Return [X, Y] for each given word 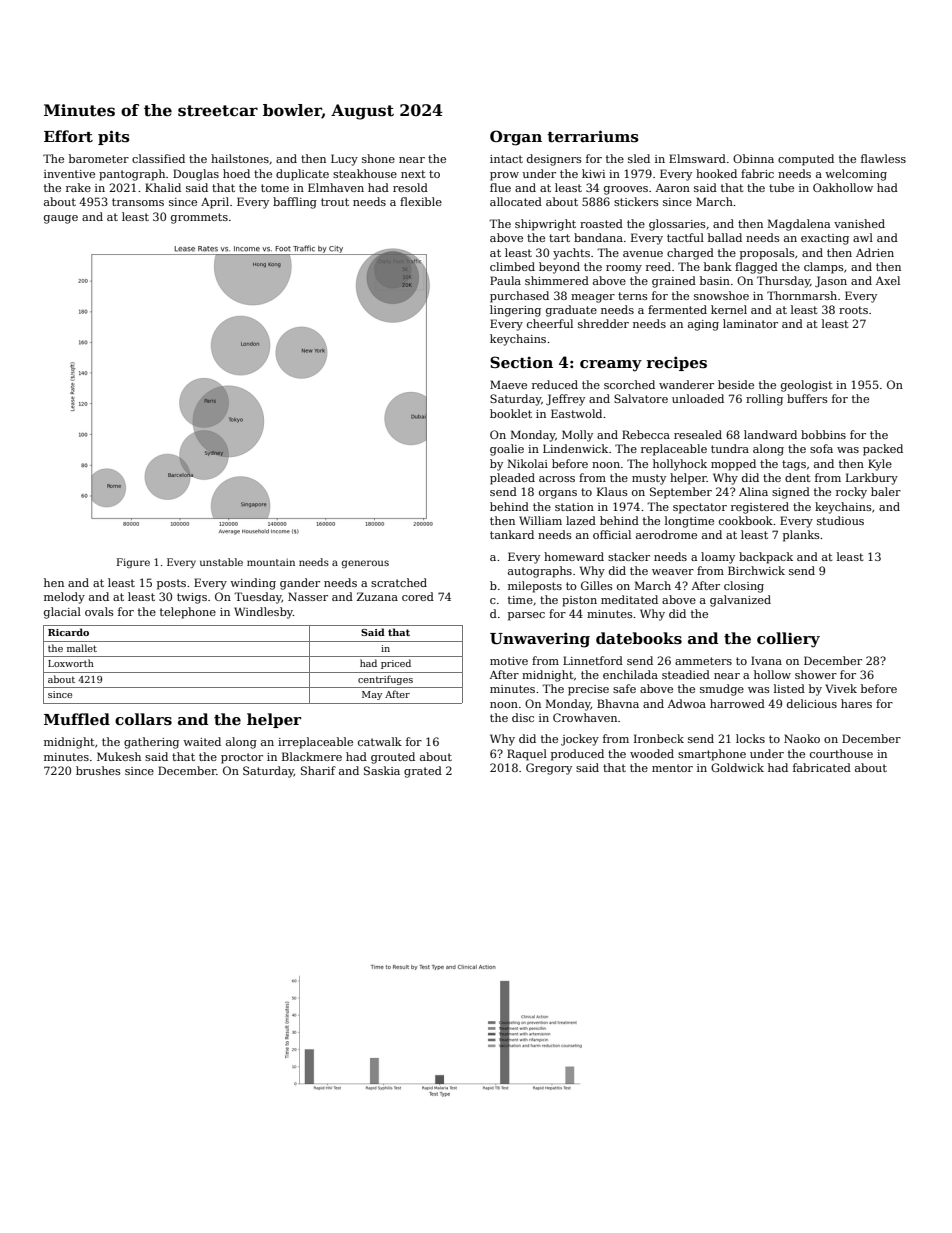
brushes [98, 770]
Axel [888, 280]
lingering [515, 311]
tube [781, 187]
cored [418, 596]
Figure [133, 563]
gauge [61, 219]
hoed [236, 173]
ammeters [703, 661]
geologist [807, 386]
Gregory [549, 769]
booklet [511, 413]
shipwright [545, 225]
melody [64, 598]
